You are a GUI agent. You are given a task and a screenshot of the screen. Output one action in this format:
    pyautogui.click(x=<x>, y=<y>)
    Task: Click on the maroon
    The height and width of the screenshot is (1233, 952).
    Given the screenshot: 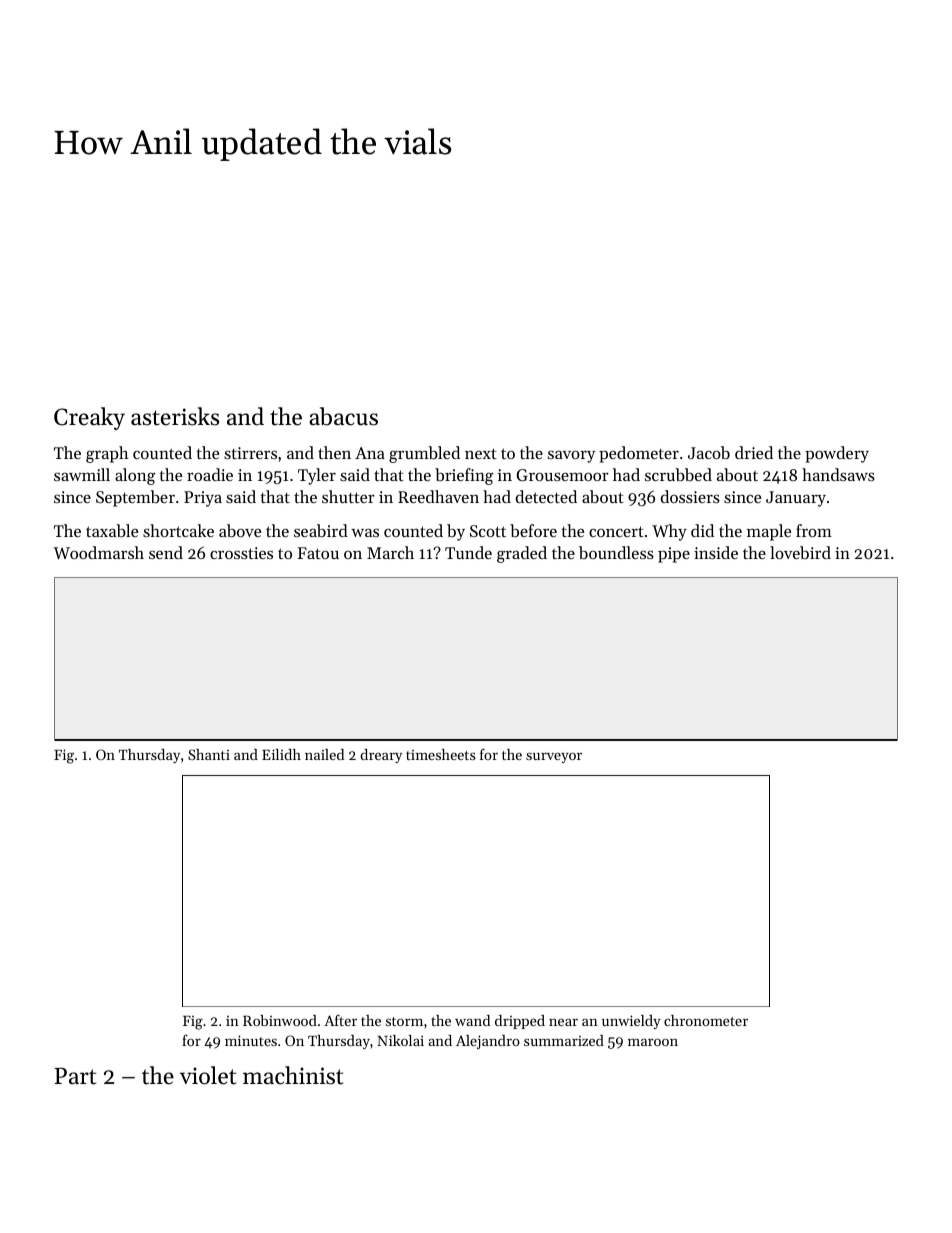 What is the action you would take?
    pyautogui.click(x=653, y=1042)
